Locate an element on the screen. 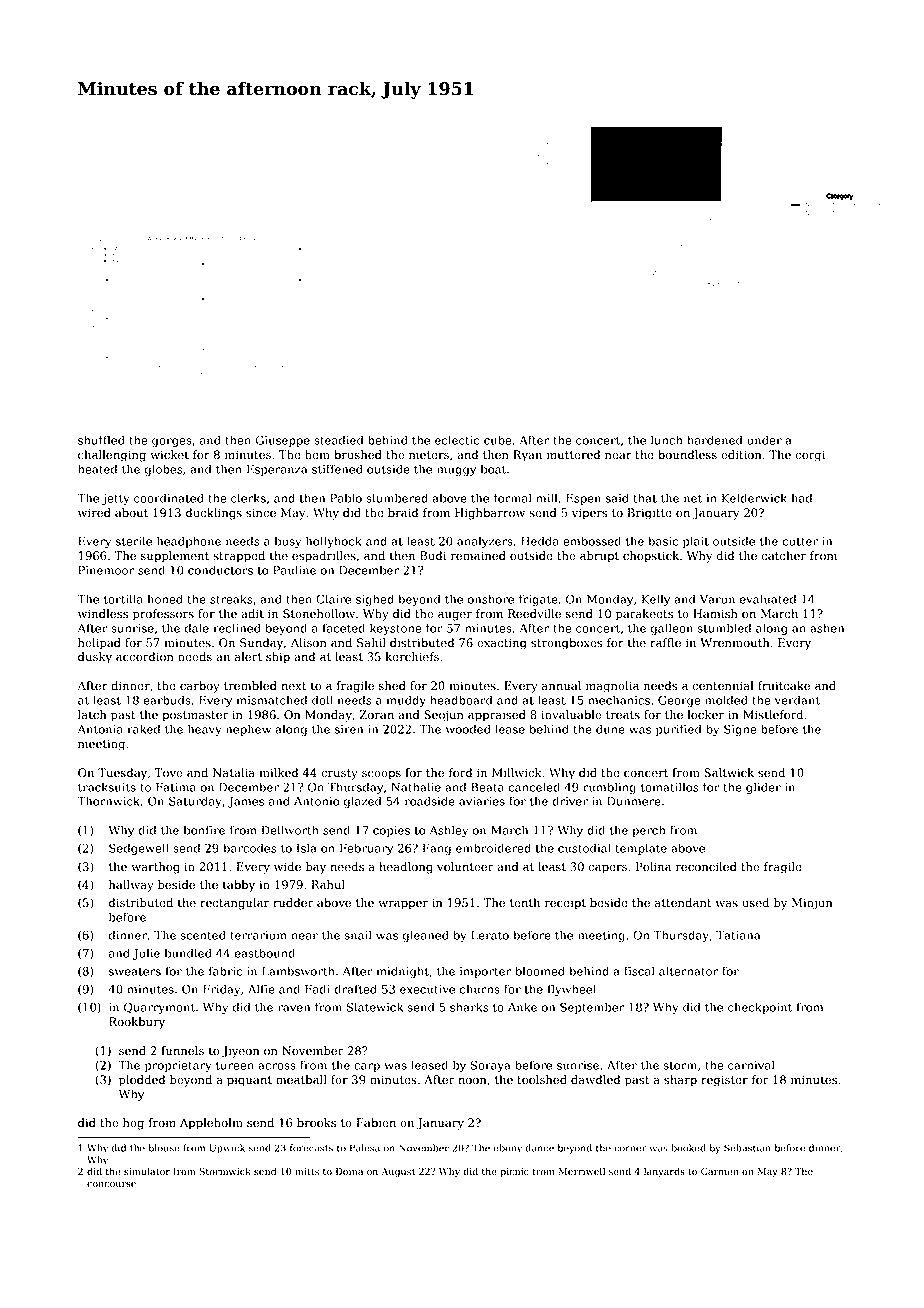 This screenshot has width=924, height=1308. perch is located at coordinates (649, 831).
